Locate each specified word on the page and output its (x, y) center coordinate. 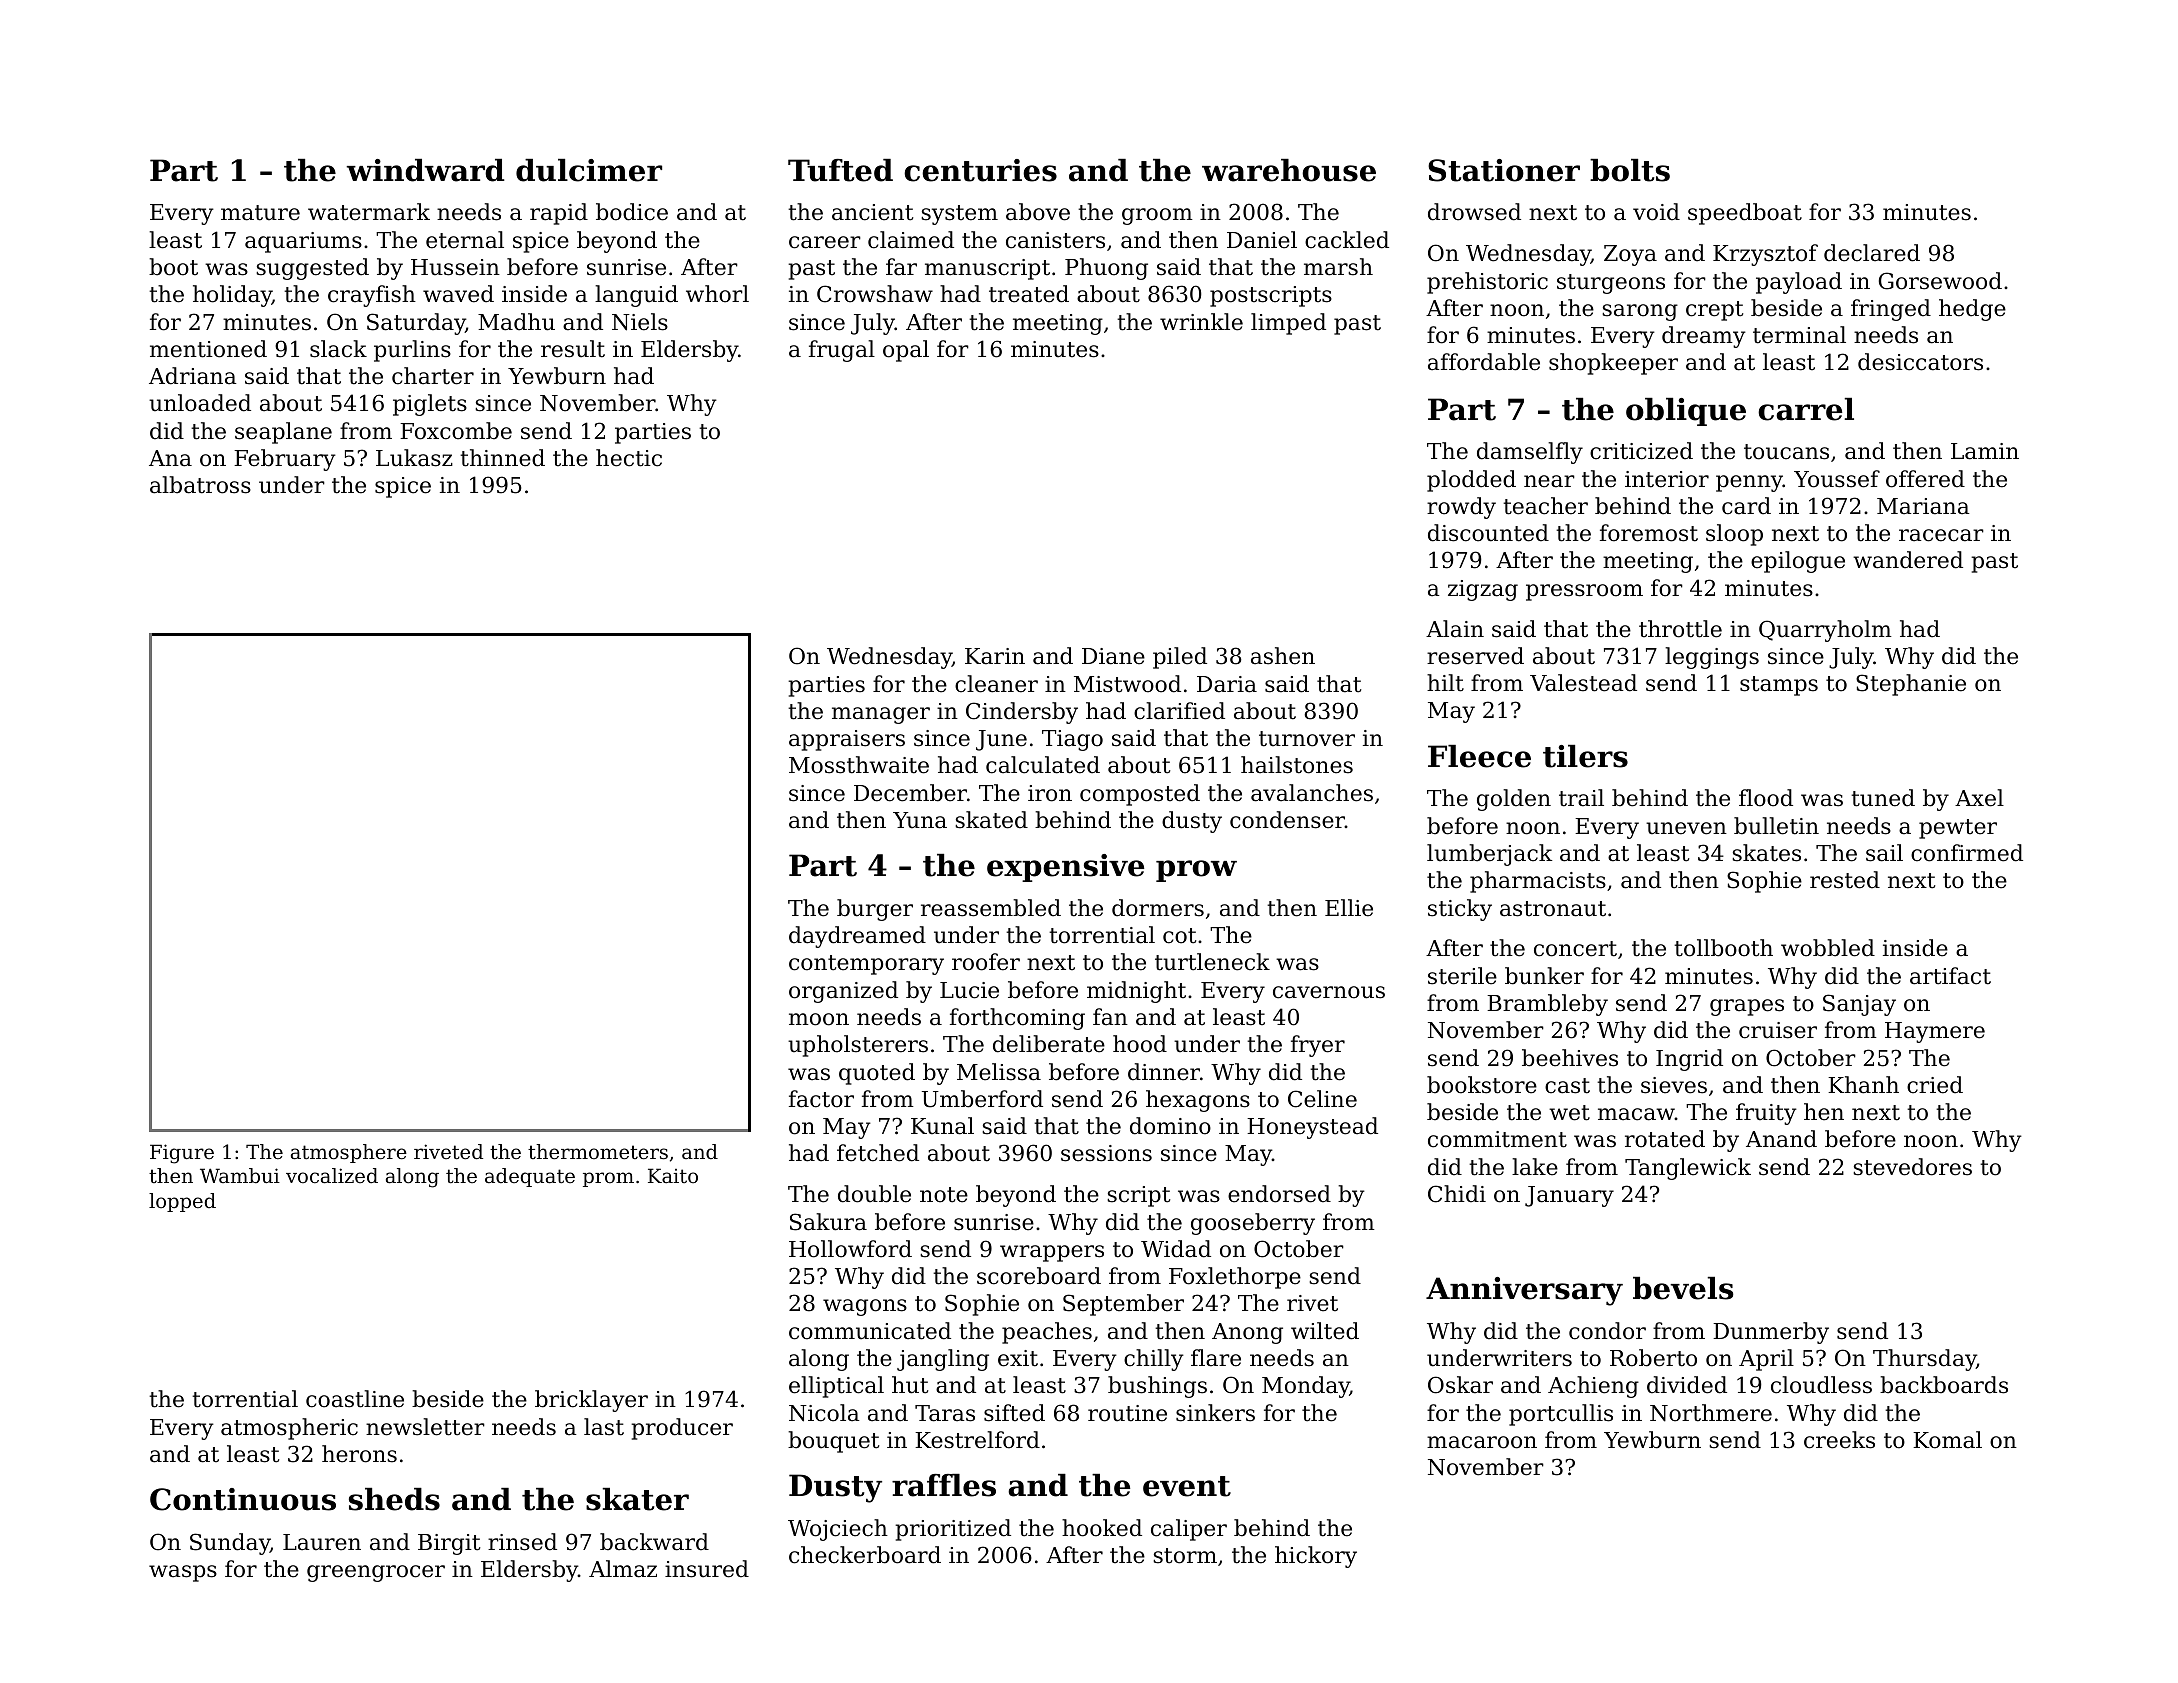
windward (425, 170)
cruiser (1778, 1030)
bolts (1630, 170)
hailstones (1297, 765)
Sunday (230, 1544)
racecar (1941, 535)
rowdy (1461, 508)
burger (875, 910)
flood (1766, 798)
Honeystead (1312, 1128)
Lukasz (414, 458)
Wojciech (838, 1530)
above (1038, 212)
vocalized (332, 1176)
